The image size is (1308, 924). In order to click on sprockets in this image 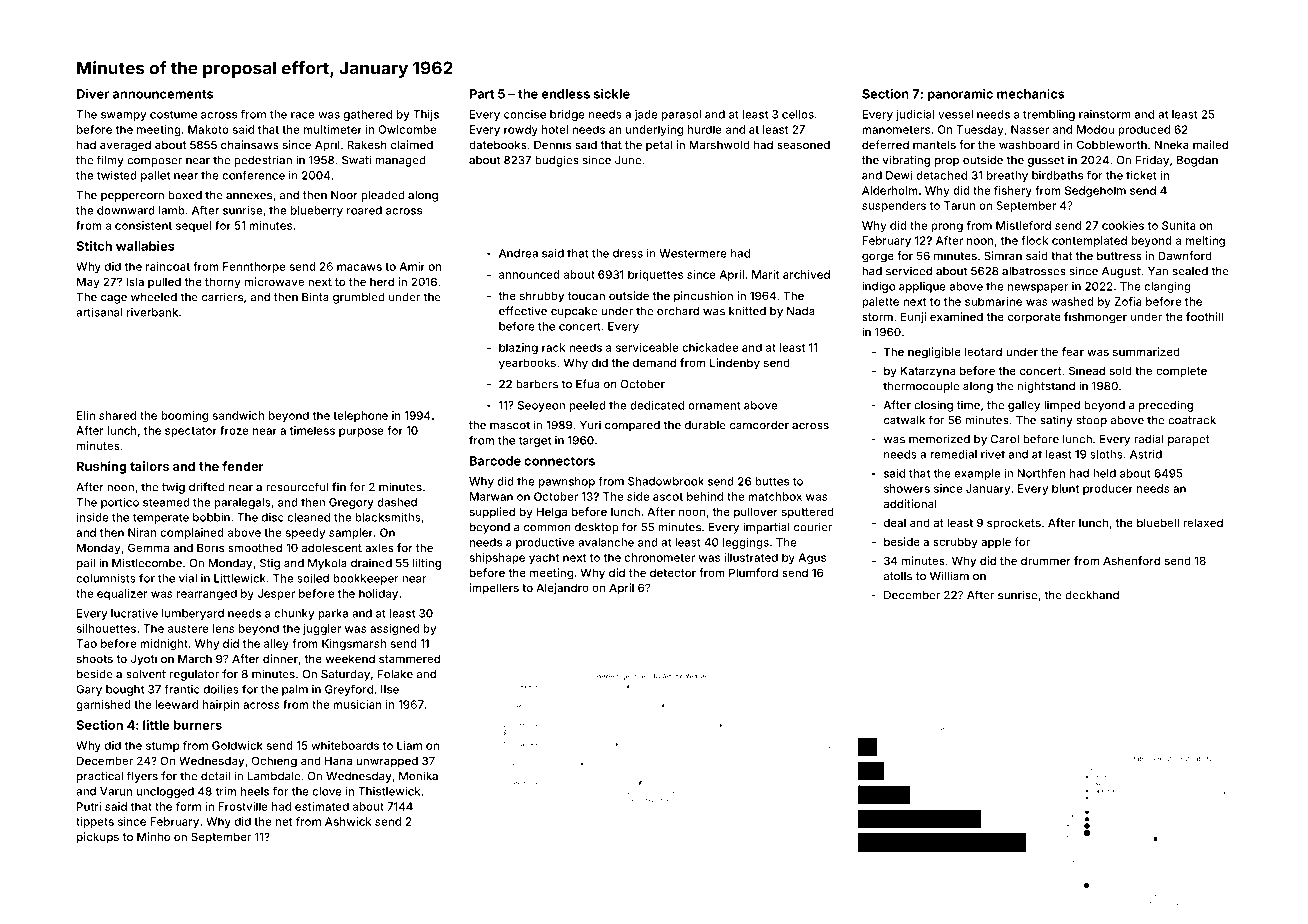, I will do `click(1014, 524)`.
